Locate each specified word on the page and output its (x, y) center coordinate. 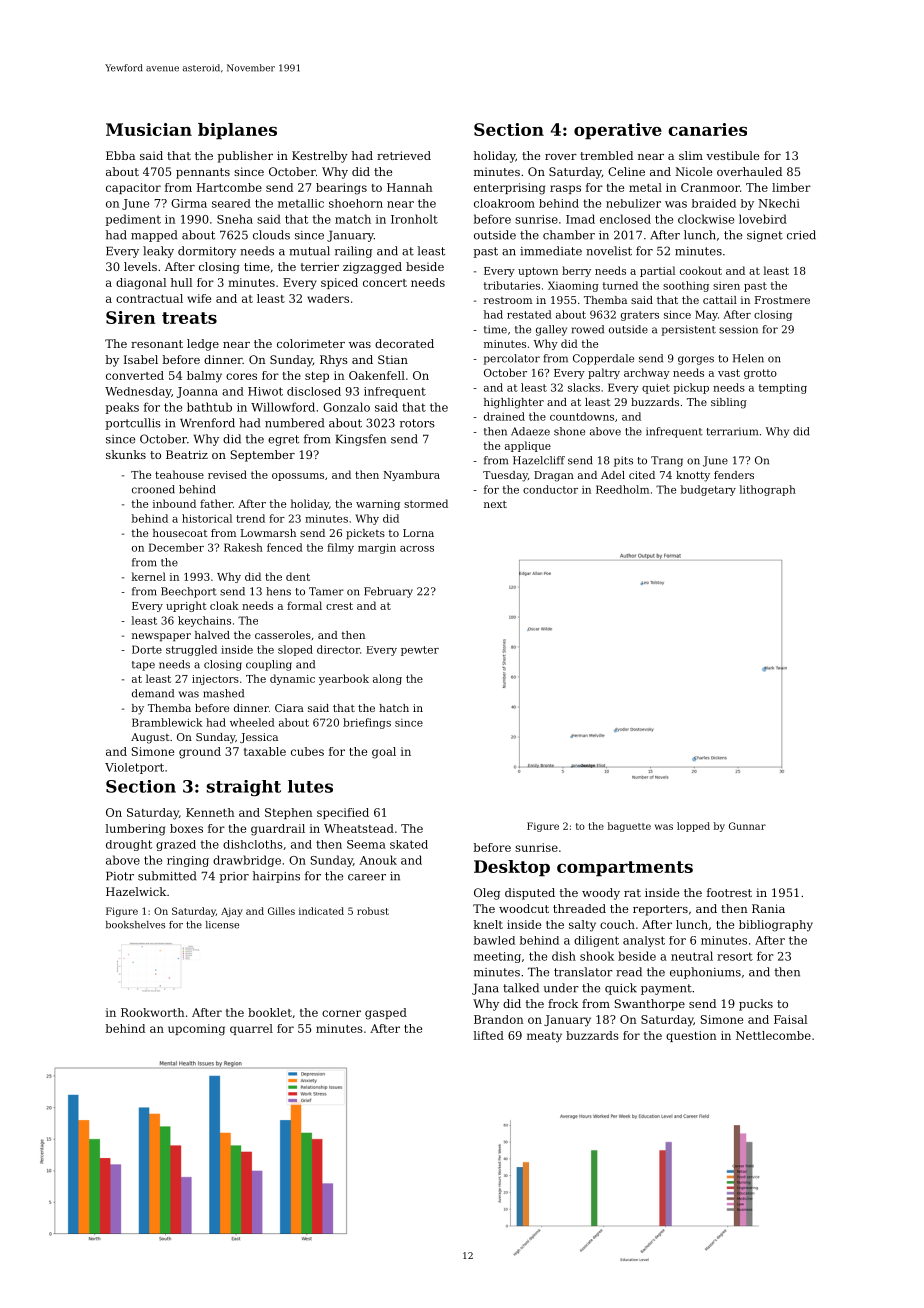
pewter (420, 651)
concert (385, 283)
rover (561, 157)
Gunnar (747, 826)
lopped (693, 827)
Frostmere (782, 300)
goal (384, 753)
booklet (270, 1012)
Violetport (134, 768)
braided (714, 203)
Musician (149, 129)
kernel (149, 576)
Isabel (141, 359)
